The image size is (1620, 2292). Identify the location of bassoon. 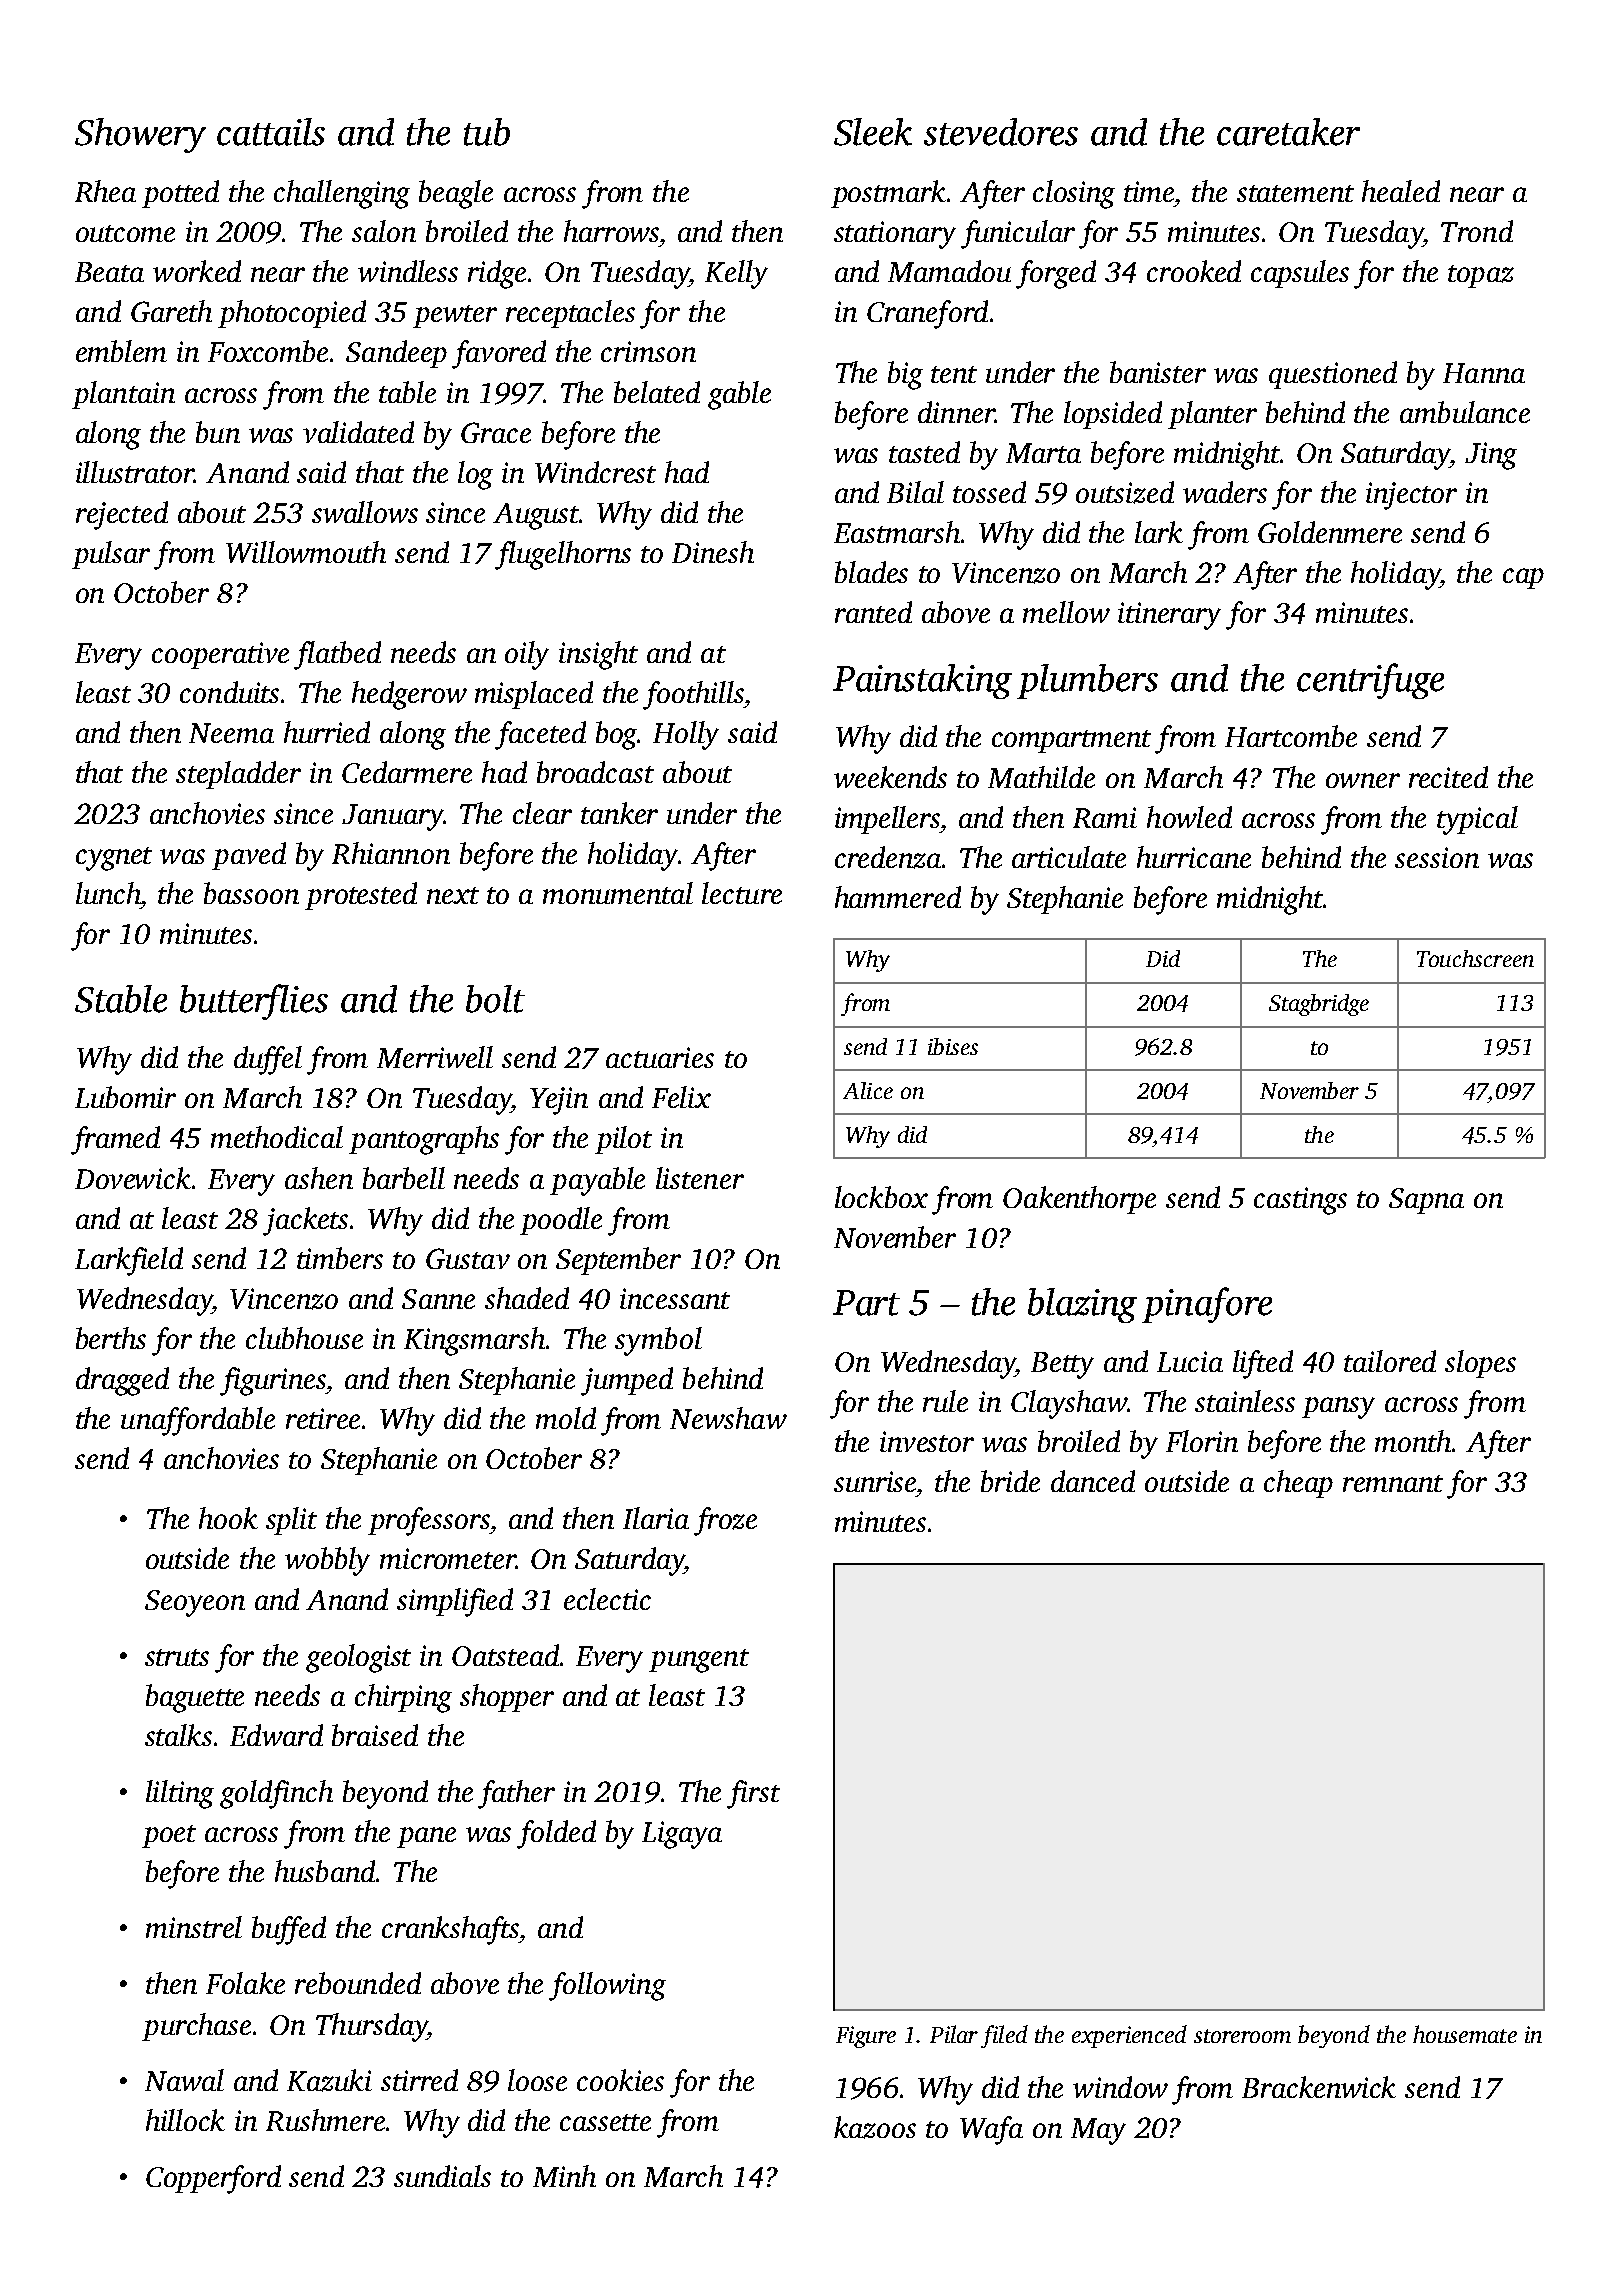
(251, 893).
